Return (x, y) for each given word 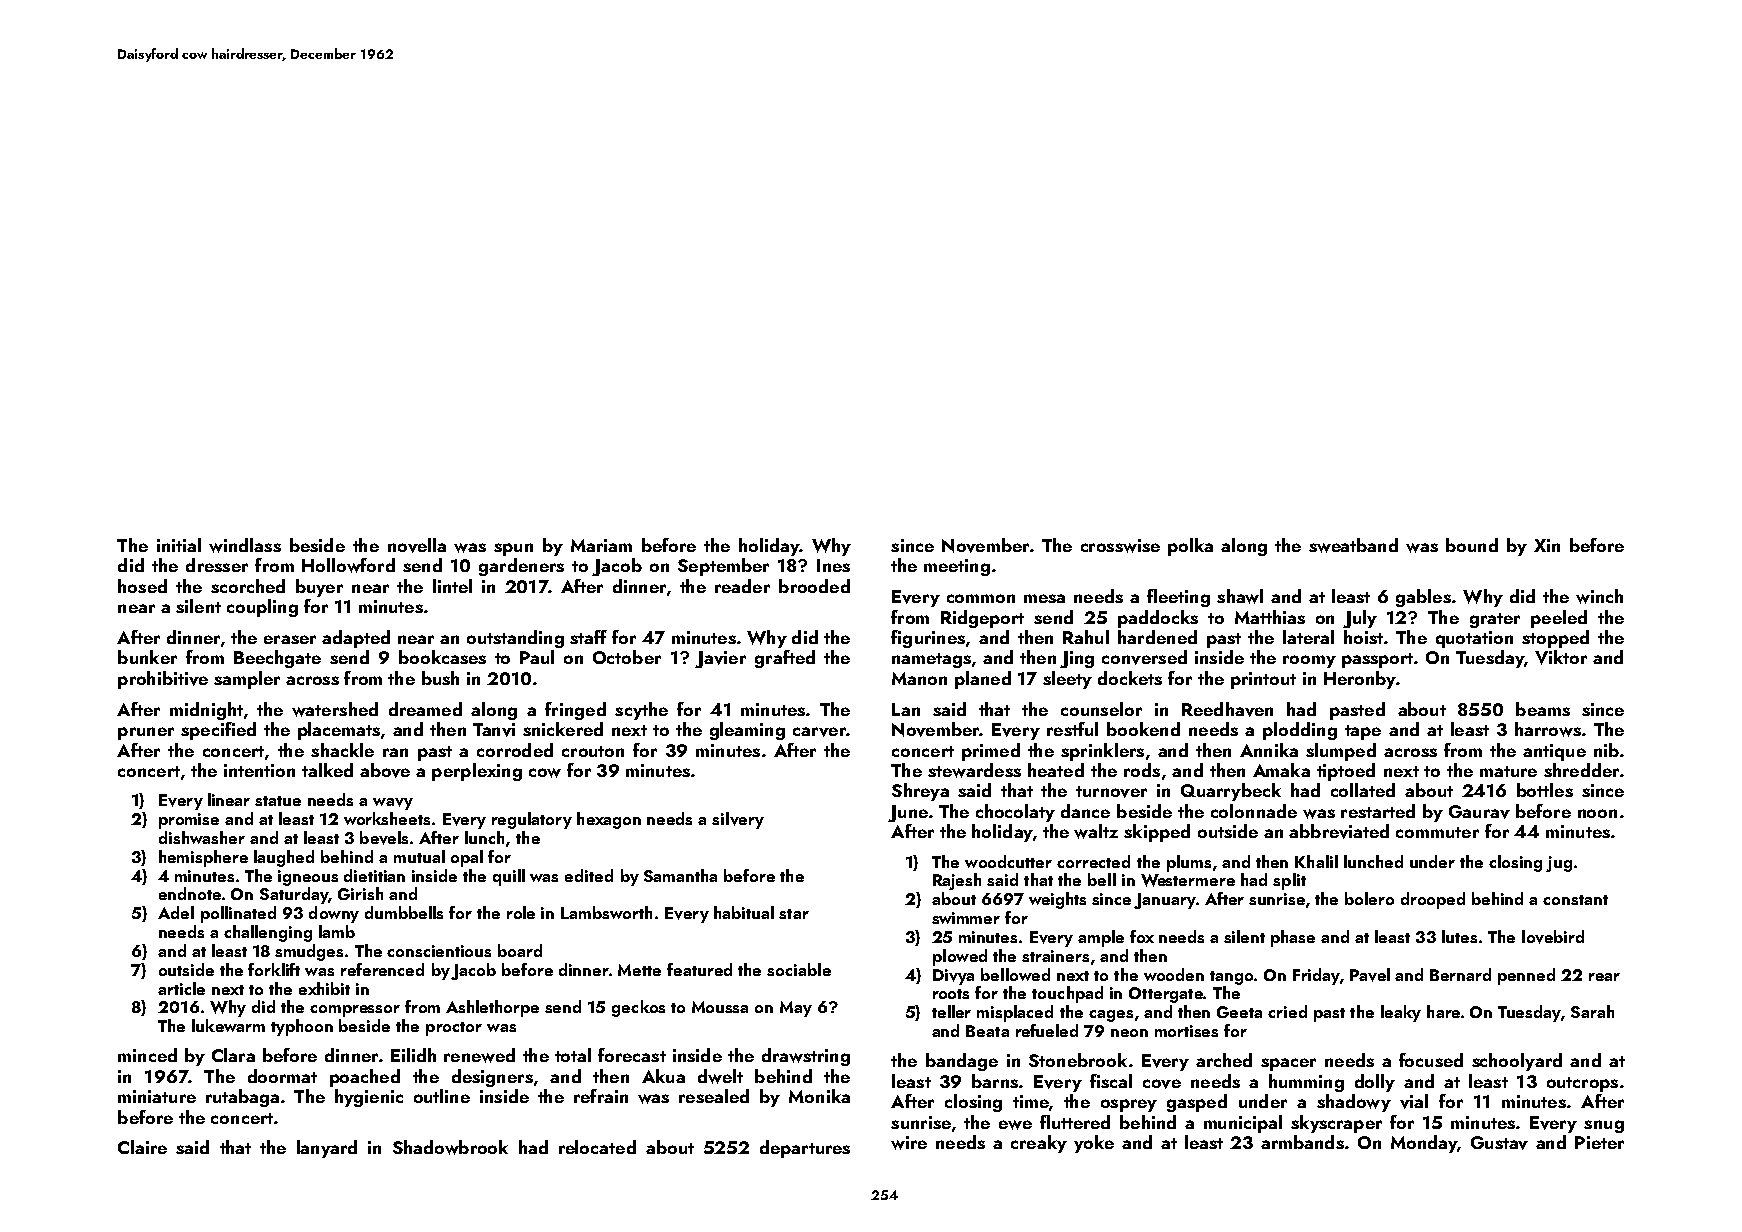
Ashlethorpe (492, 1008)
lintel (452, 586)
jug (1559, 864)
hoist (1363, 637)
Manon (919, 678)
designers (492, 1078)
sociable (799, 969)
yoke (1094, 1144)
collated (1363, 790)
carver (819, 732)
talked (327, 770)
